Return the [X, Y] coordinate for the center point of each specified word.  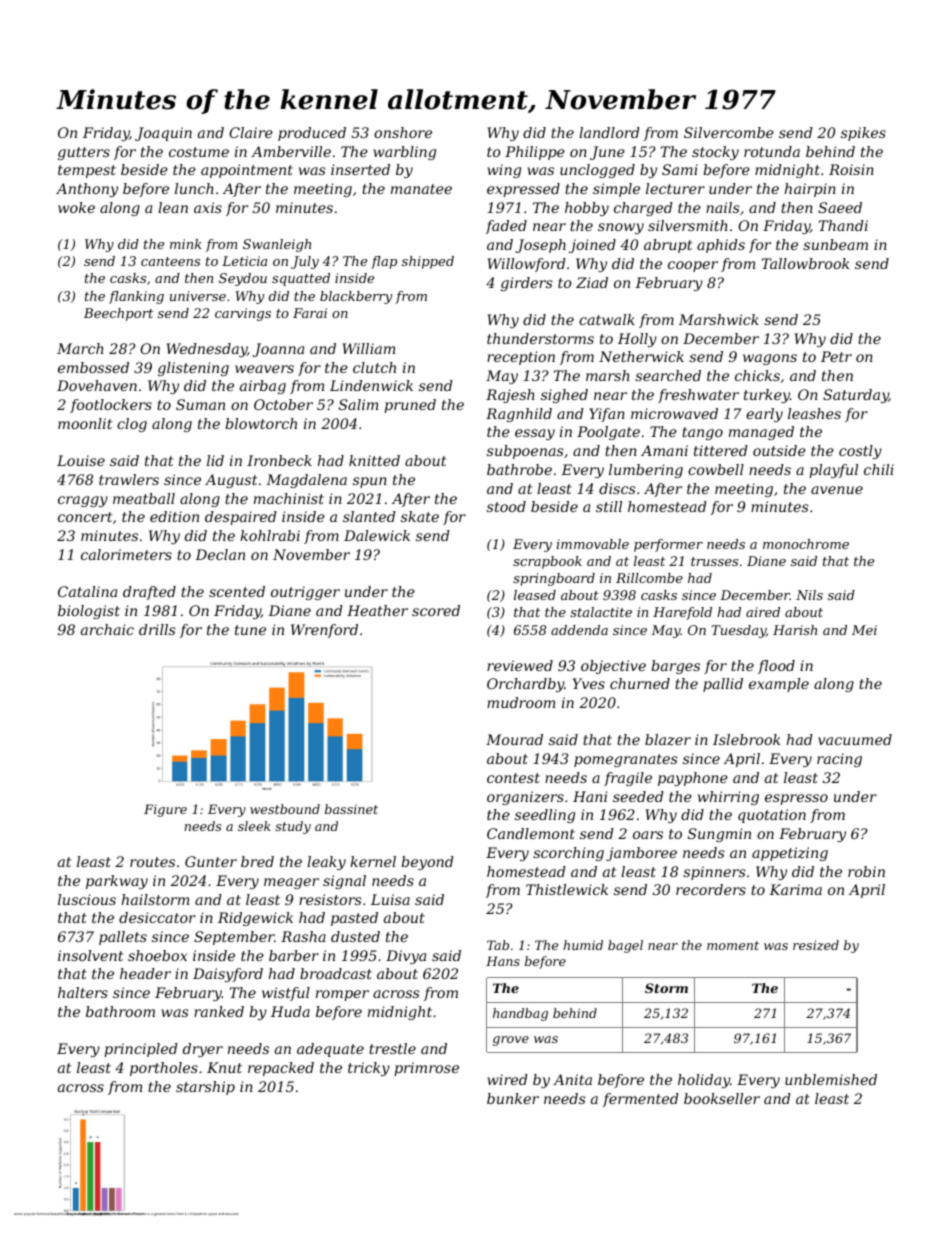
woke [76, 207]
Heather [377, 610]
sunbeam [835, 244]
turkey [767, 396]
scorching [568, 854]
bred [257, 861]
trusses [714, 561]
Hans [503, 961]
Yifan [607, 415]
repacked [281, 1069]
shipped [428, 262]
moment [733, 945]
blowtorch [261, 423]
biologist [89, 612]
